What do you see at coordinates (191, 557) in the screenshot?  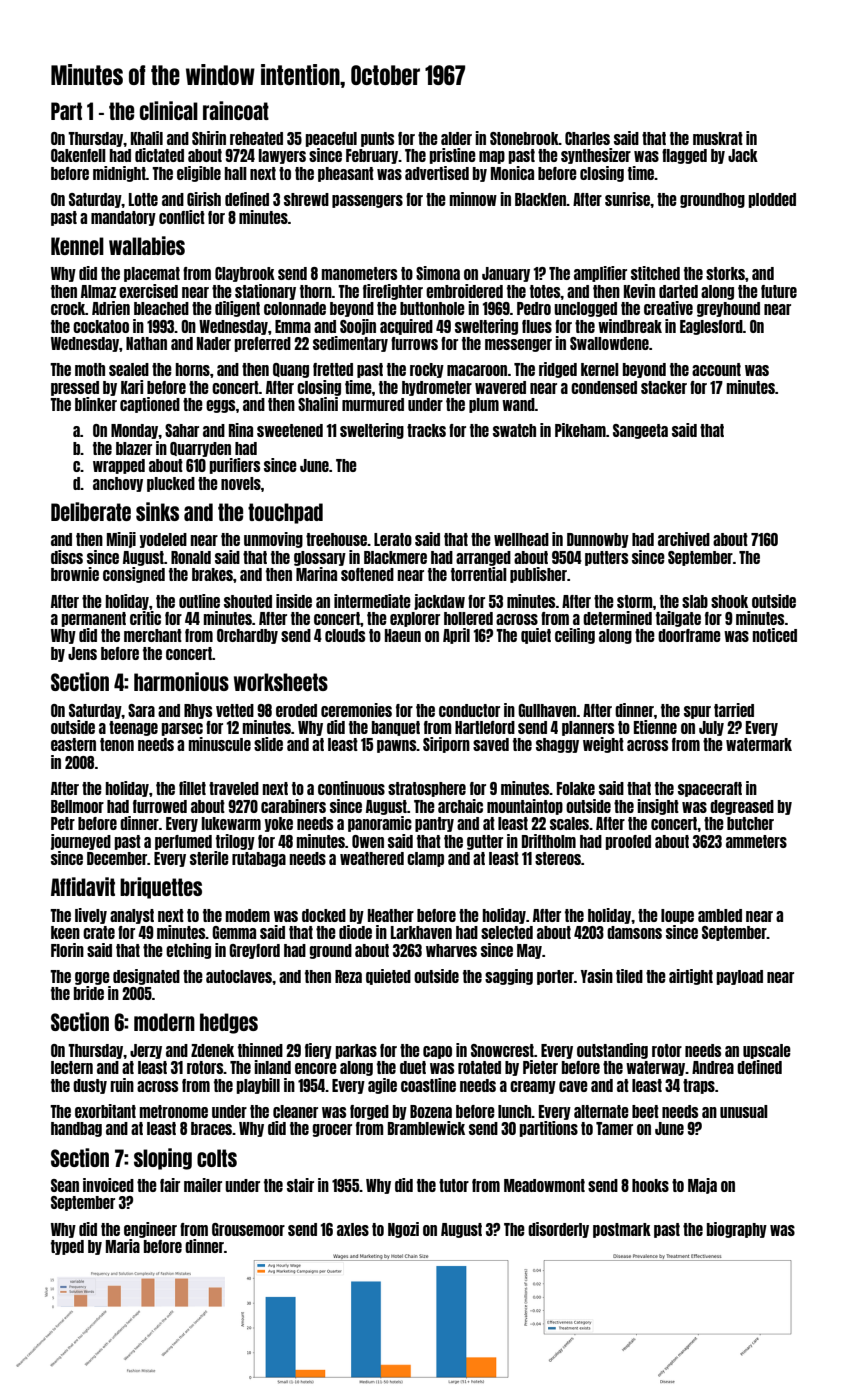 I see `Ronald` at bounding box center [191, 557].
